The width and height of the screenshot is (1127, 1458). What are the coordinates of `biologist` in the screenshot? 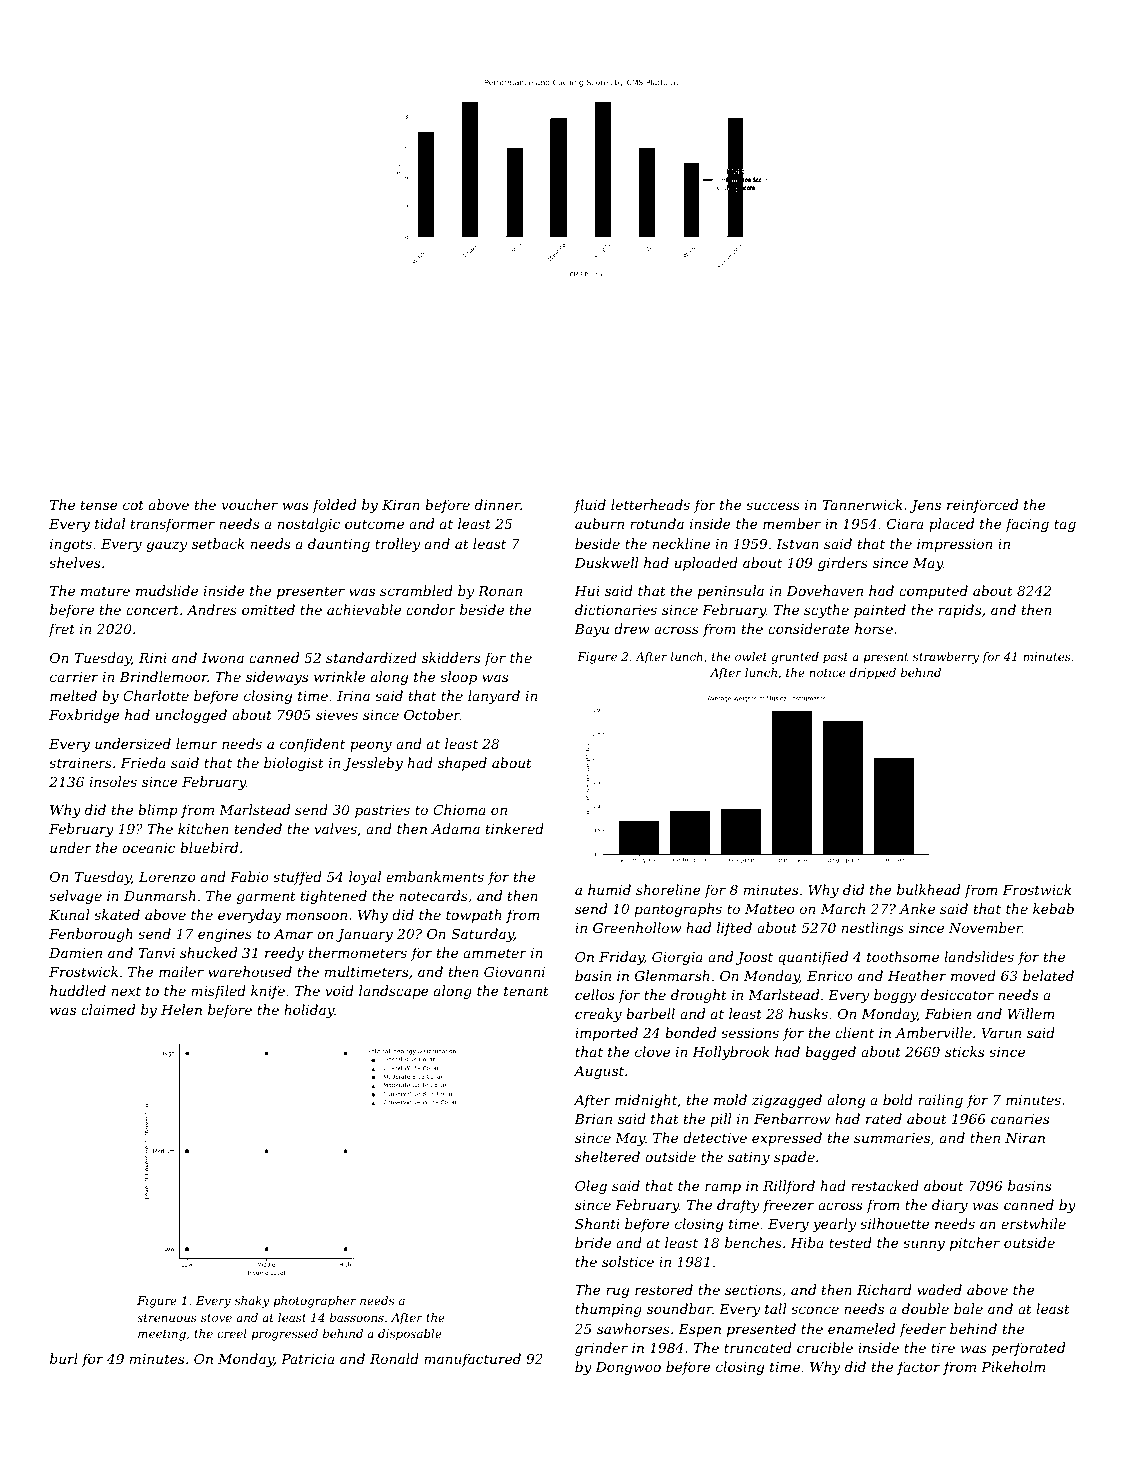 It's located at (294, 764).
